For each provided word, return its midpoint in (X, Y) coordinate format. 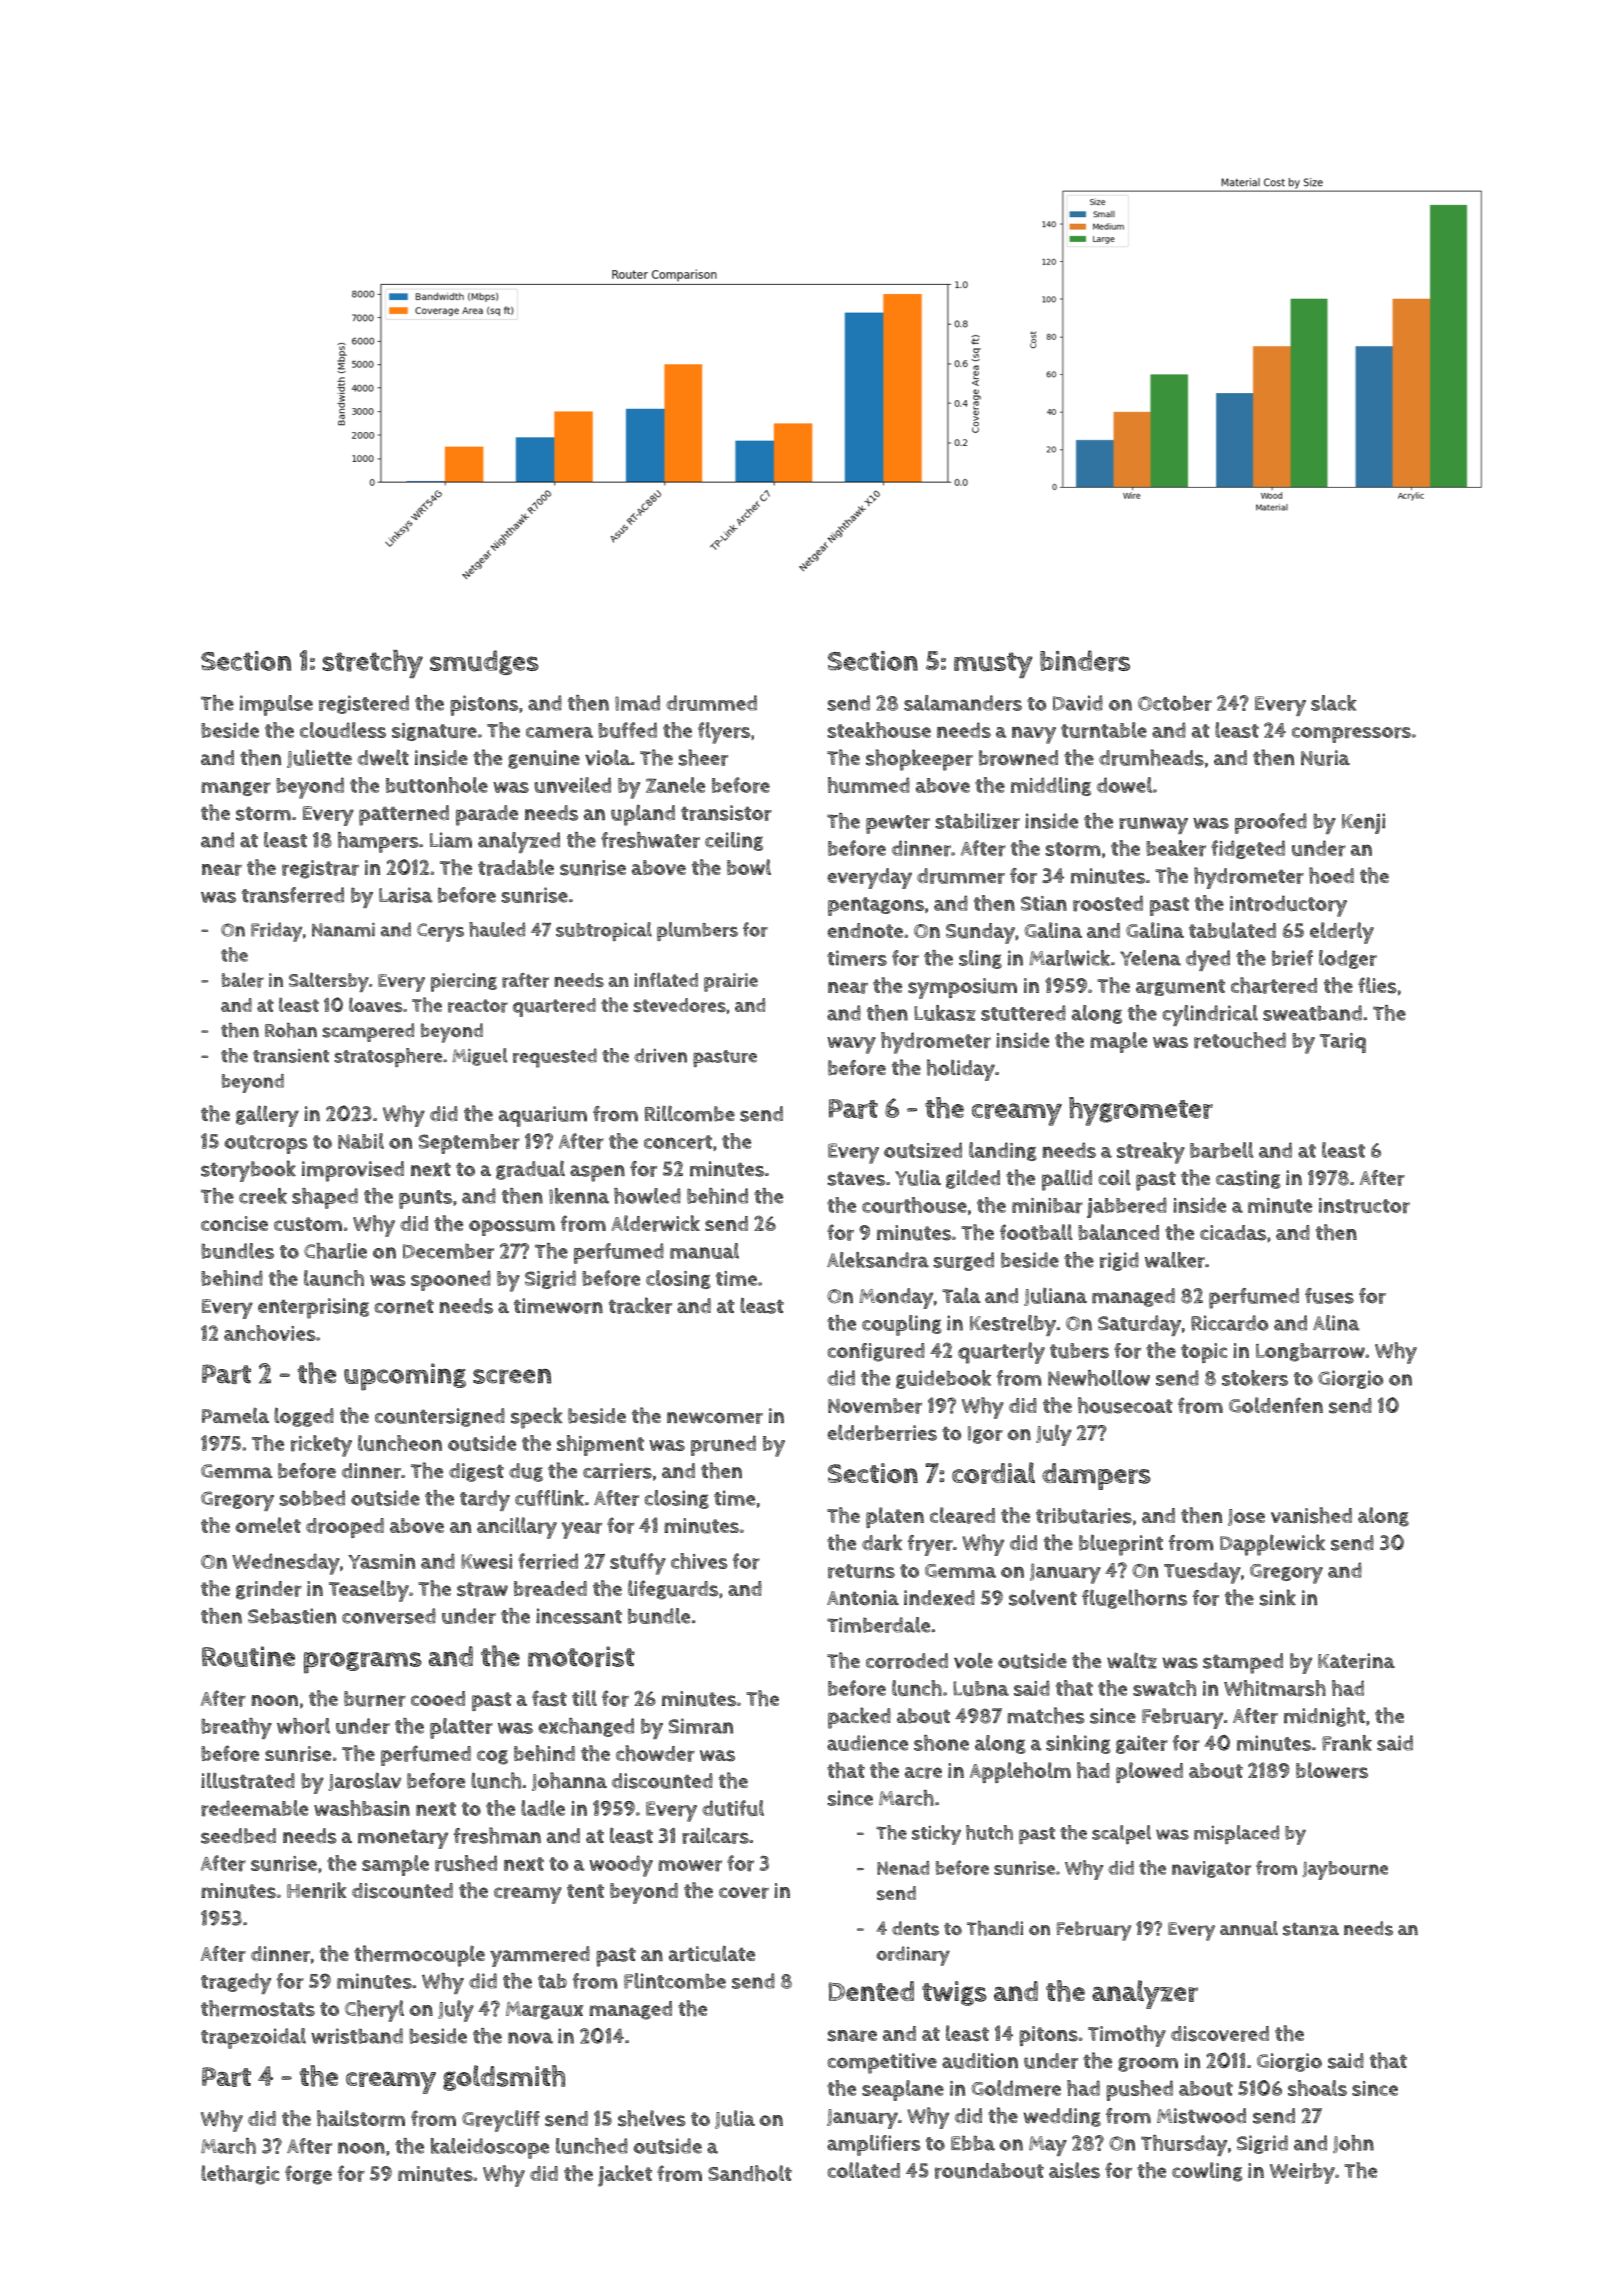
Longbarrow (1310, 1352)
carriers (617, 1471)
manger (236, 788)
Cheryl (374, 2011)
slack (1334, 703)
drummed (711, 703)
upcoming (405, 1377)
